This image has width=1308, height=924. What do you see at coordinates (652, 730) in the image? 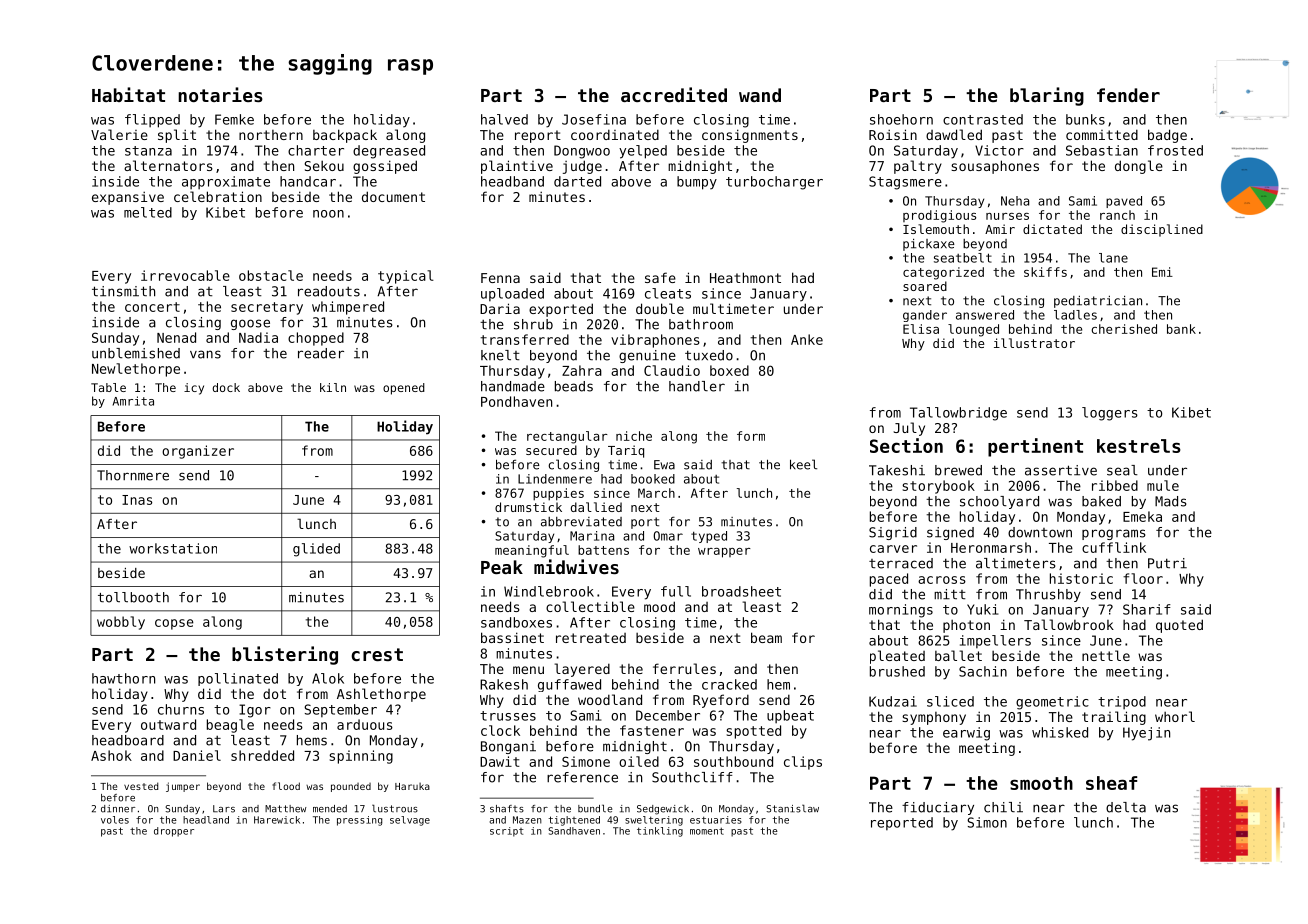
I see `fastener` at bounding box center [652, 730].
